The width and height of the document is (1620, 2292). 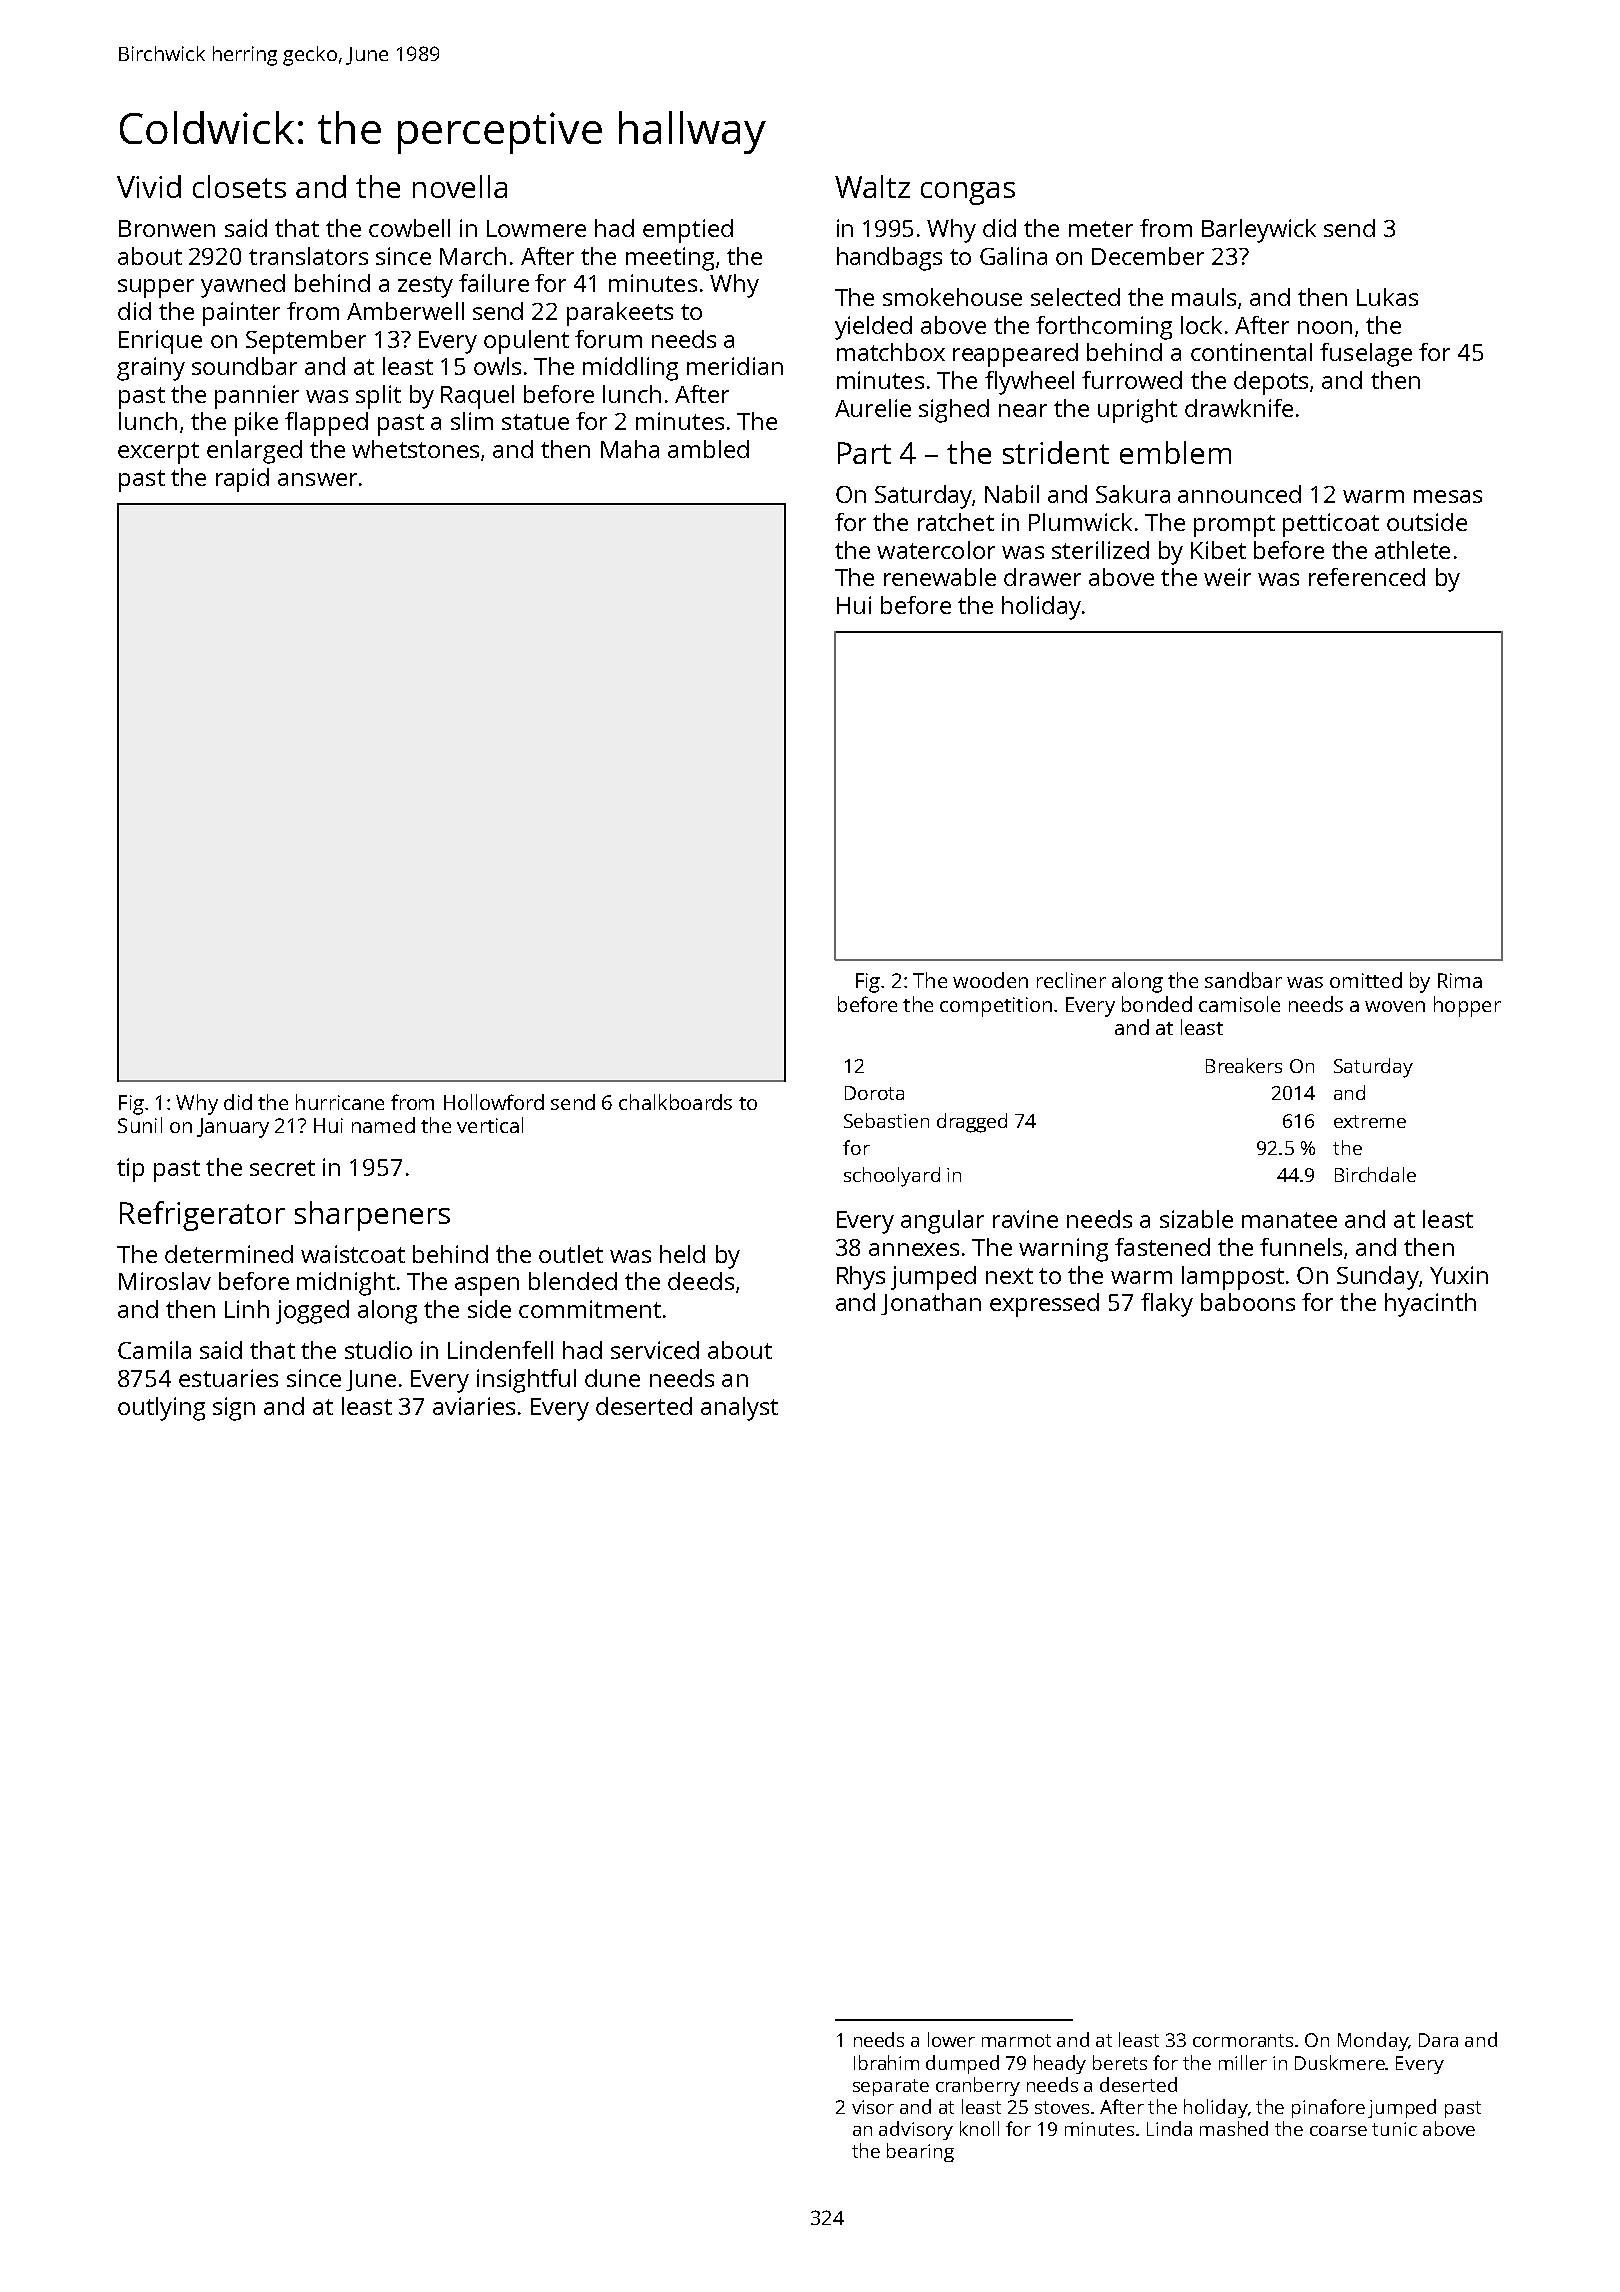 What do you see at coordinates (1259, 231) in the document?
I see `Barleywick` at bounding box center [1259, 231].
